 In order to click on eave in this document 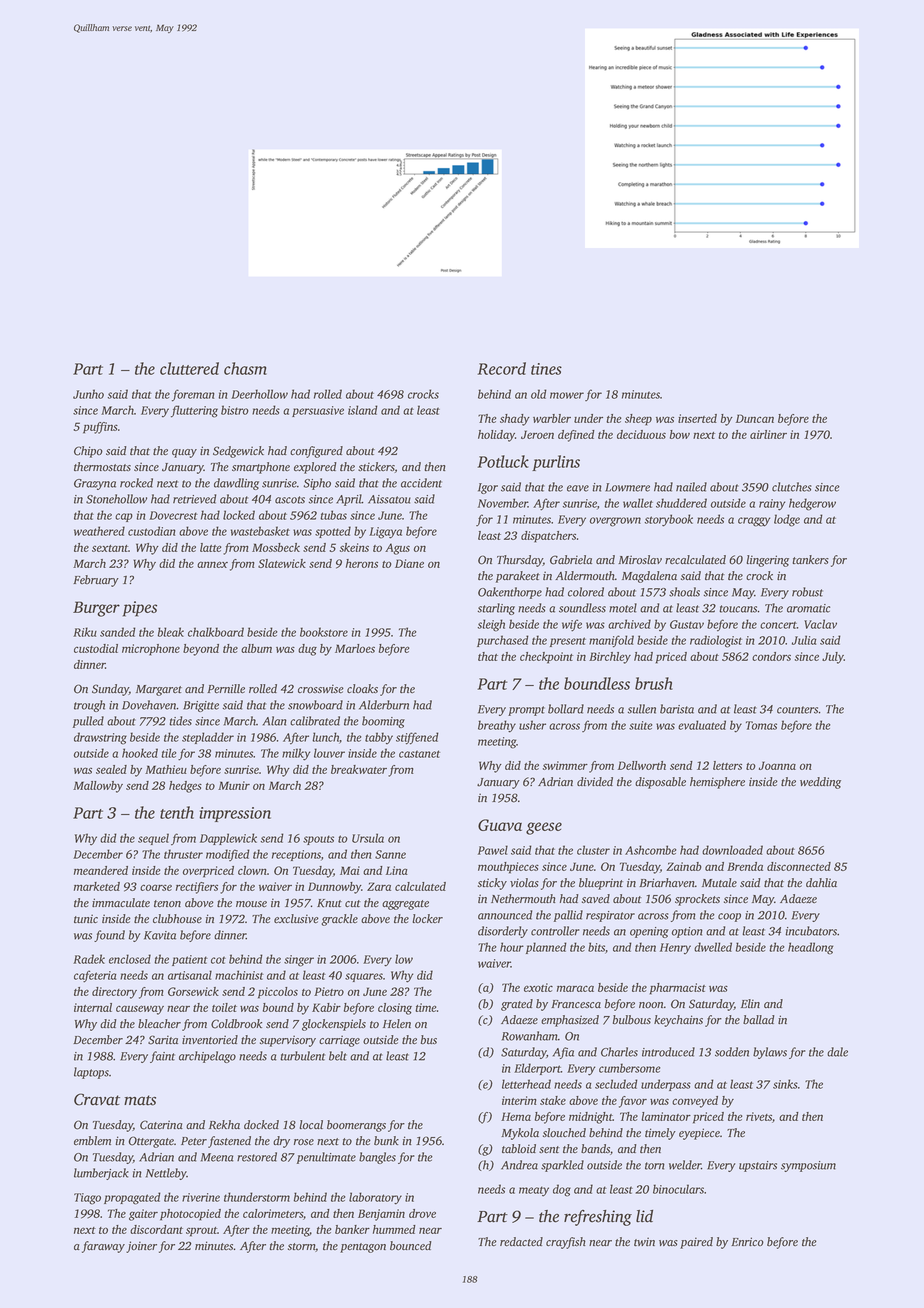, I will do `click(578, 488)`.
